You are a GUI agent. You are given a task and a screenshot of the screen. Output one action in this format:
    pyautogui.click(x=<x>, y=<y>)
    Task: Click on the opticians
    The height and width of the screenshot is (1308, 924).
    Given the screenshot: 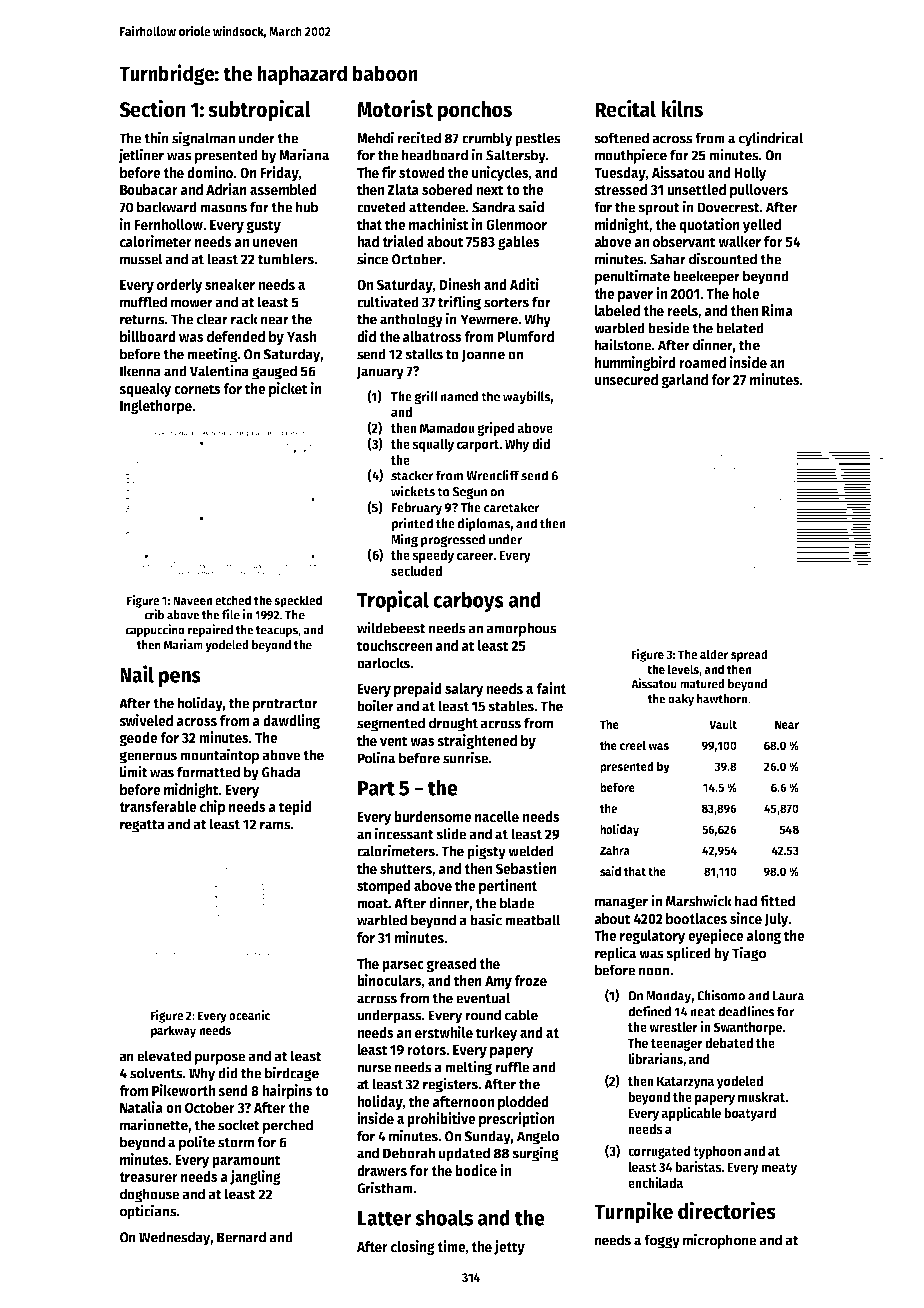 What is the action you would take?
    pyautogui.click(x=148, y=1212)
